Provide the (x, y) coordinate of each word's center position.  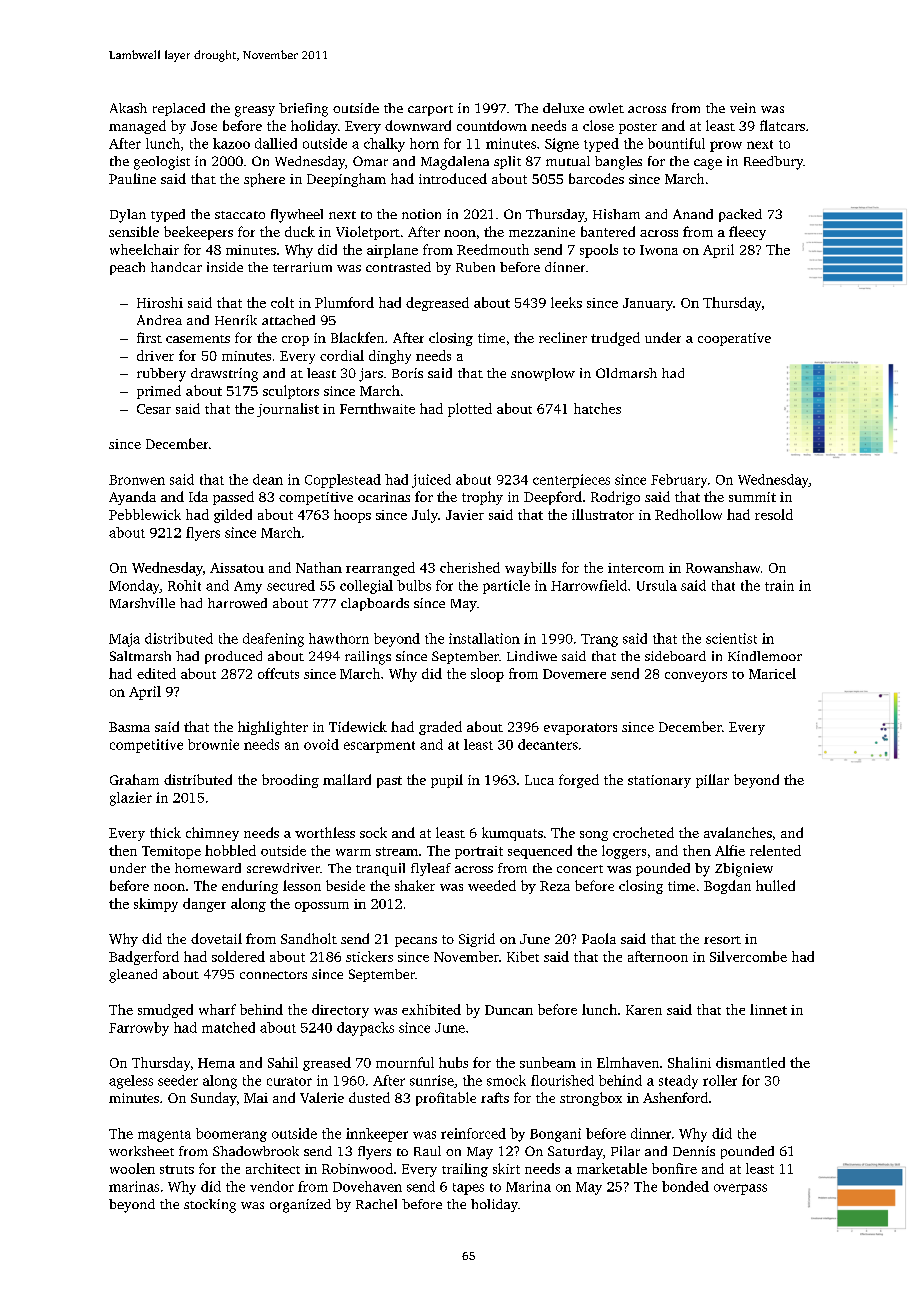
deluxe (563, 108)
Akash (128, 108)
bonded (685, 1186)
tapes (468, 1189)
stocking (210, 1206)
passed (233, 498)
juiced (431, 481)
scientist (731, 638)
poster (638, 128)
